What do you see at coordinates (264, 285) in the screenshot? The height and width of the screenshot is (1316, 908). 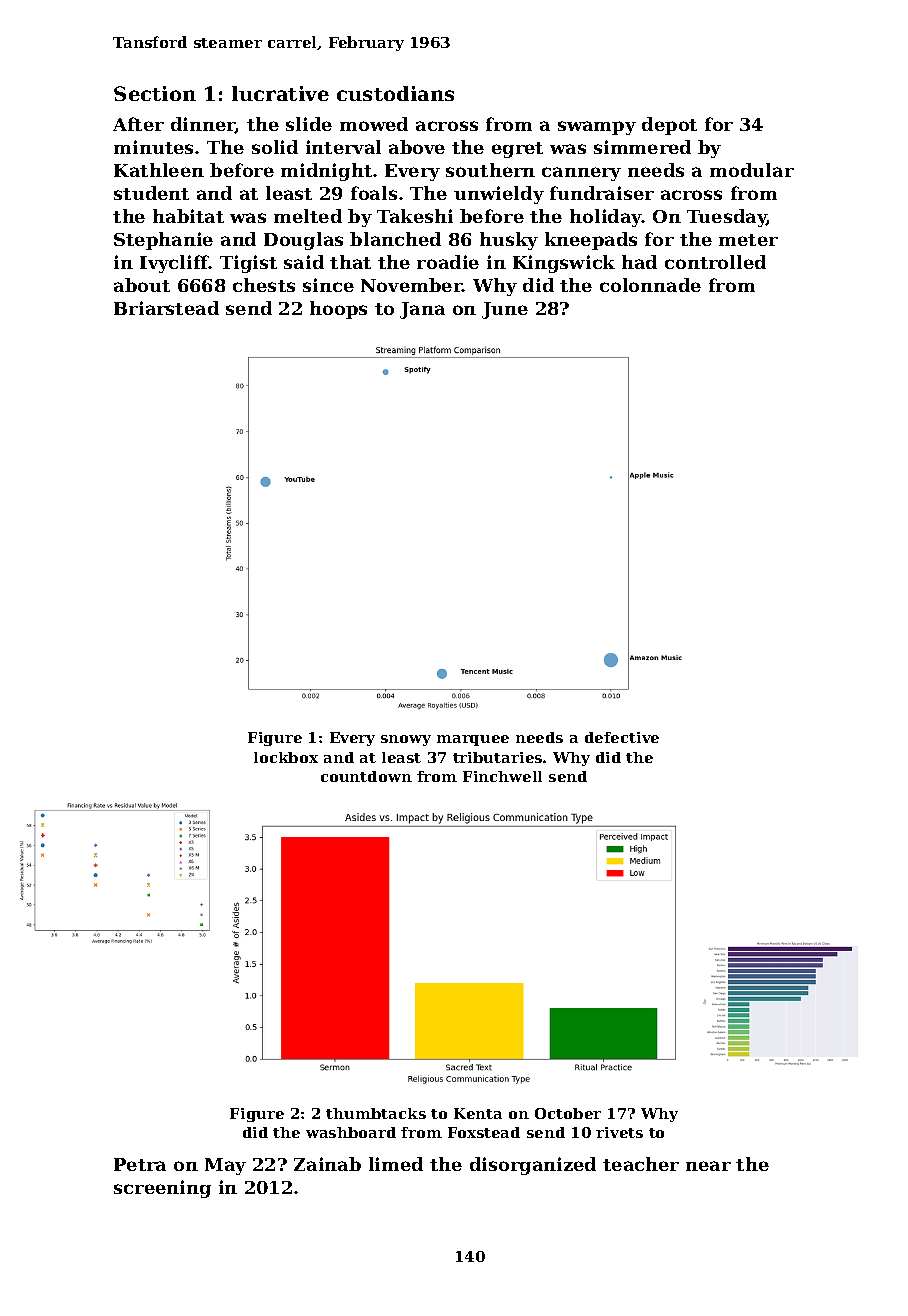 I see `chests` at bounding box center [264, 285].
